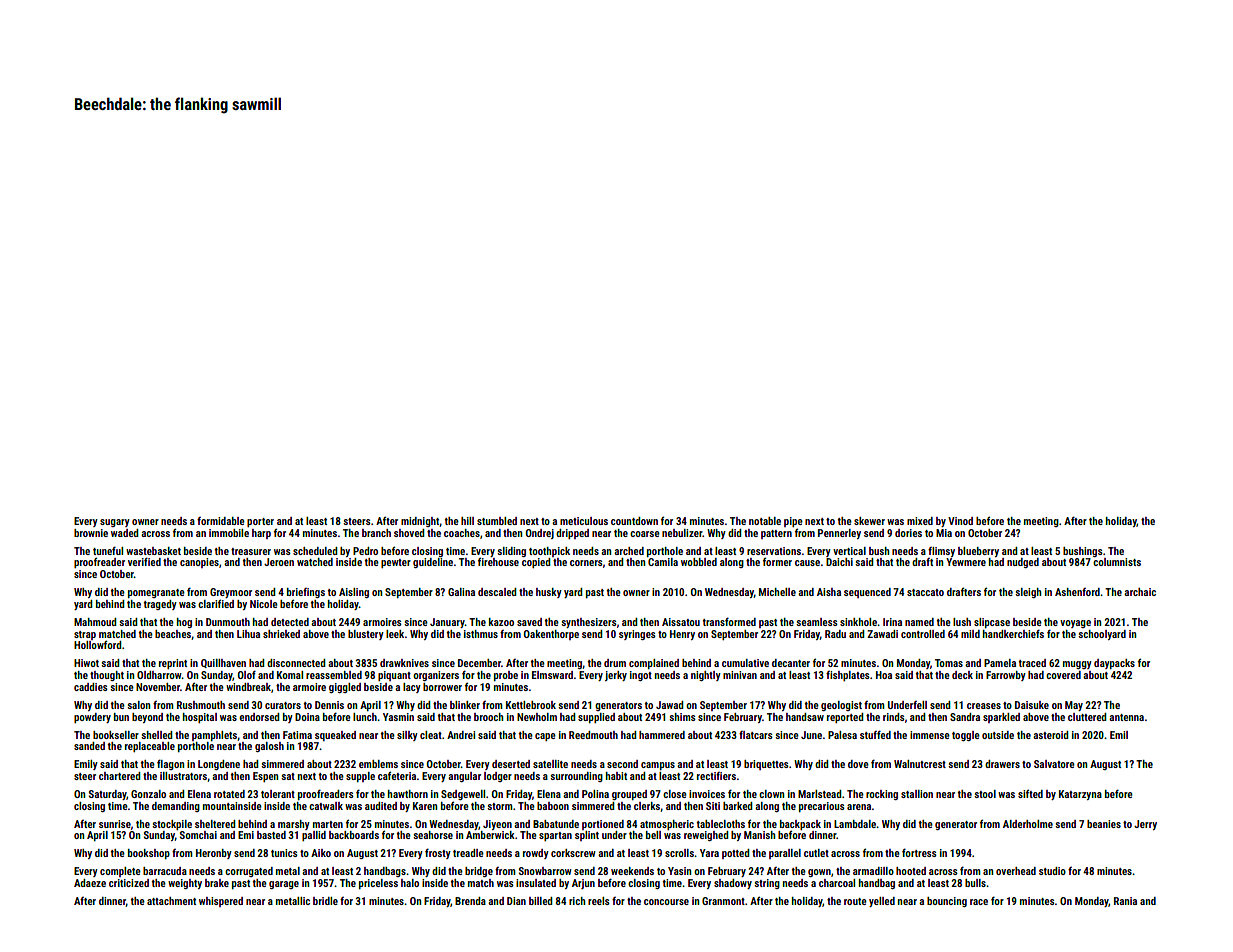 The height and width of the screenshot is (952, 1233). Describe the element at coordinates (221, 521) in the screenshot. I see `formidable` at that location.
